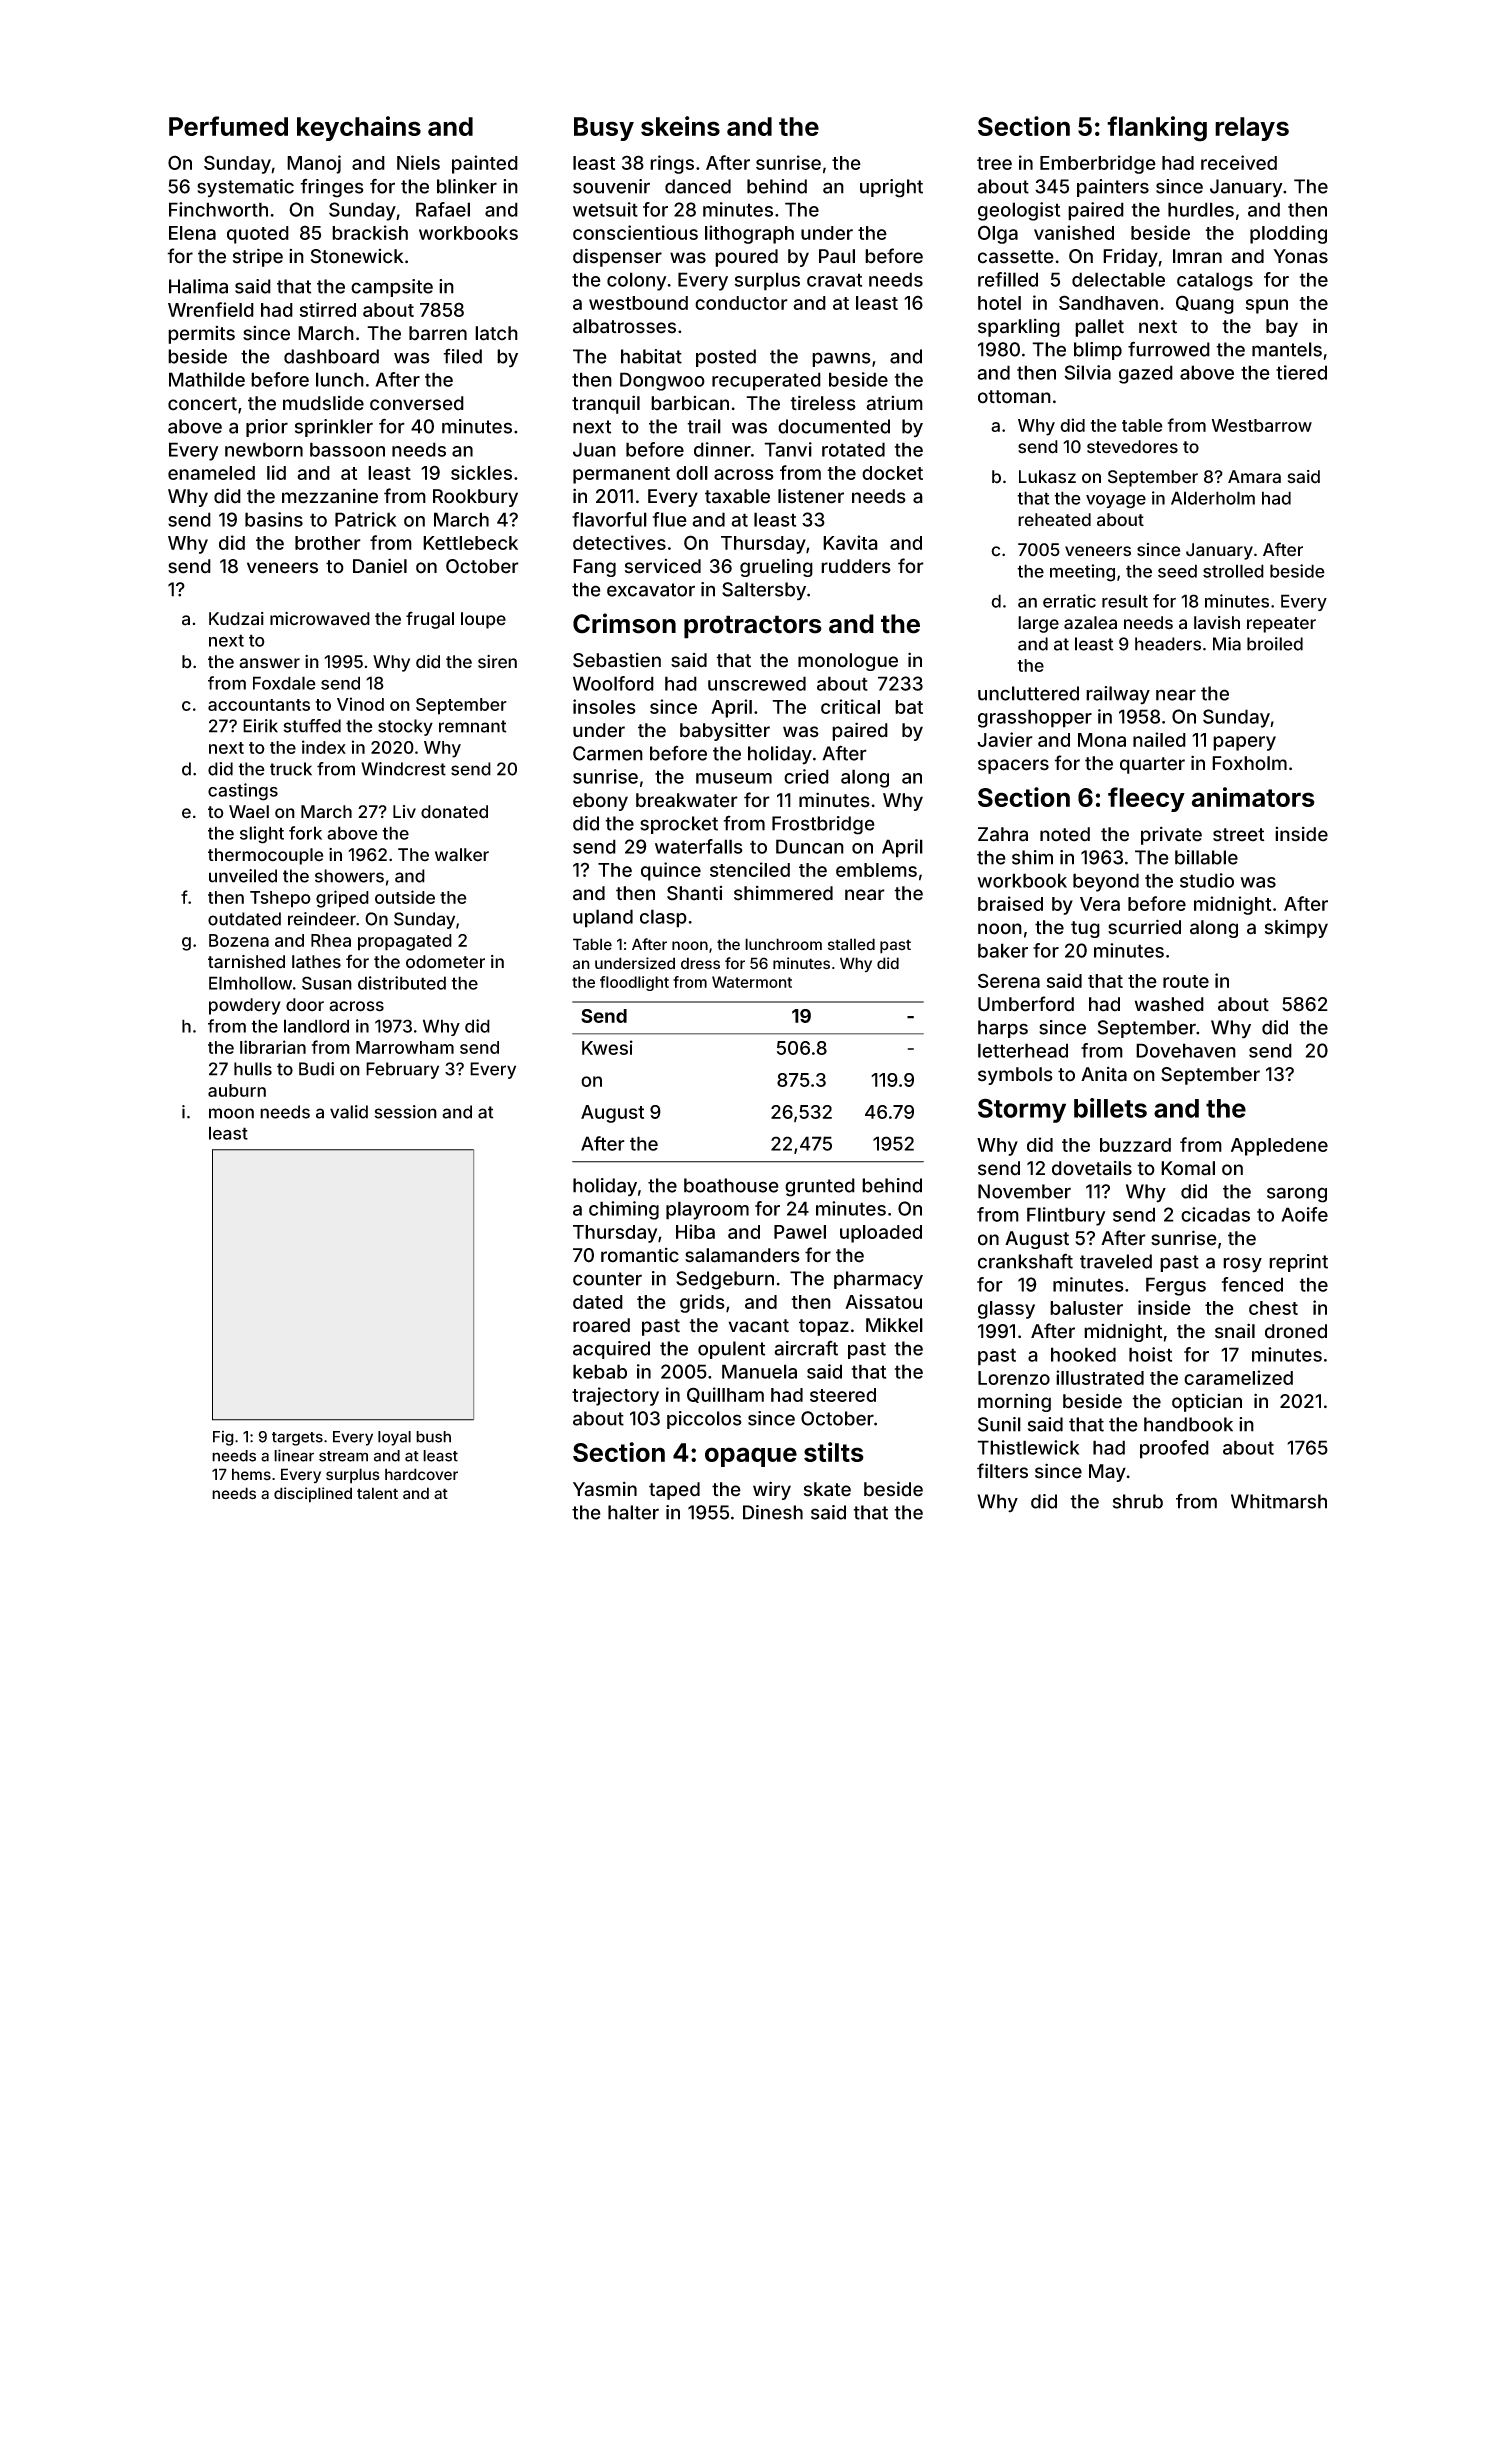 The height and width of the screenshot is (2464, 1496). I want to click on campsite, so click(392, 288).
